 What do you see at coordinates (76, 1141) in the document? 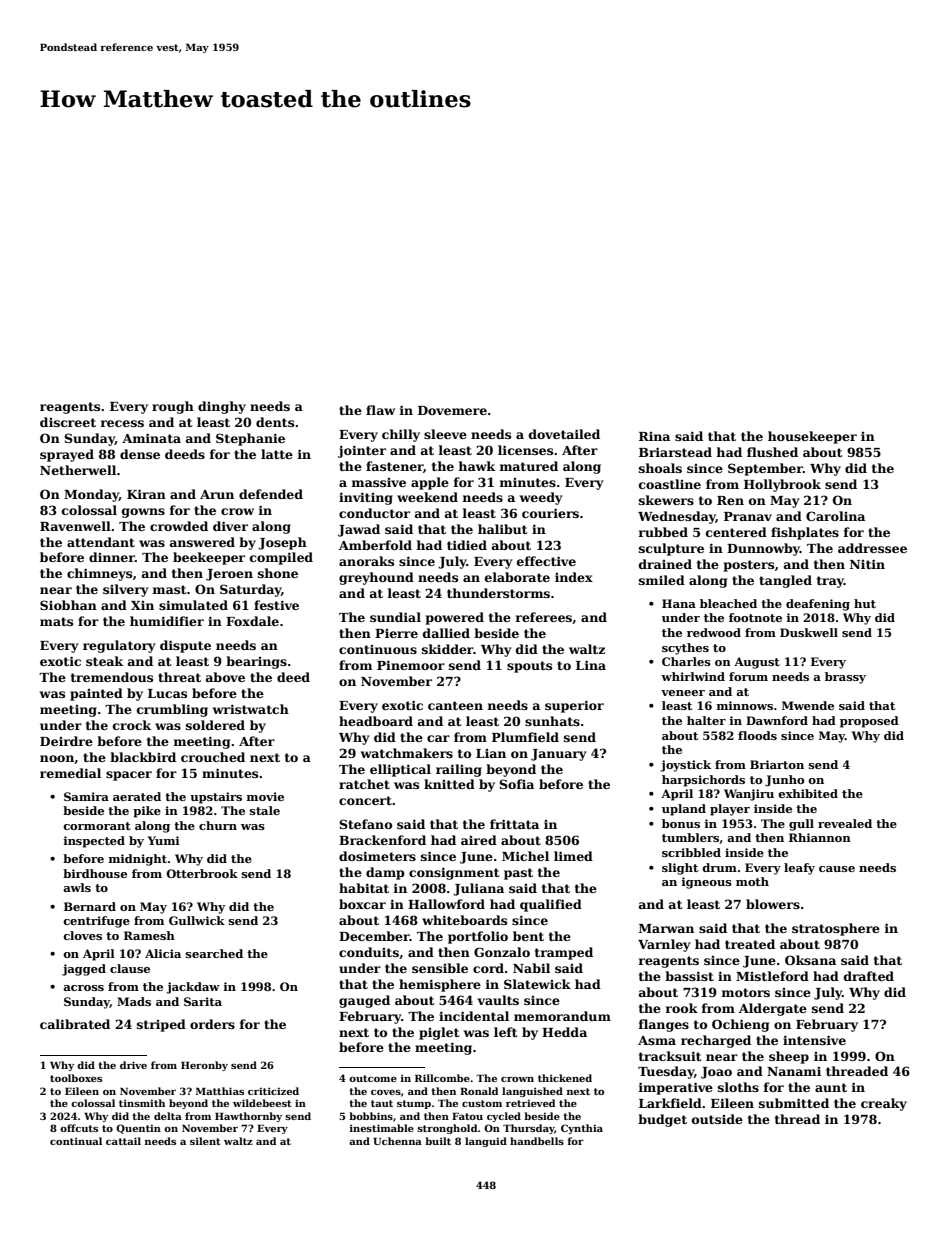
I see `continual` at bounding box center [76, 1141].
